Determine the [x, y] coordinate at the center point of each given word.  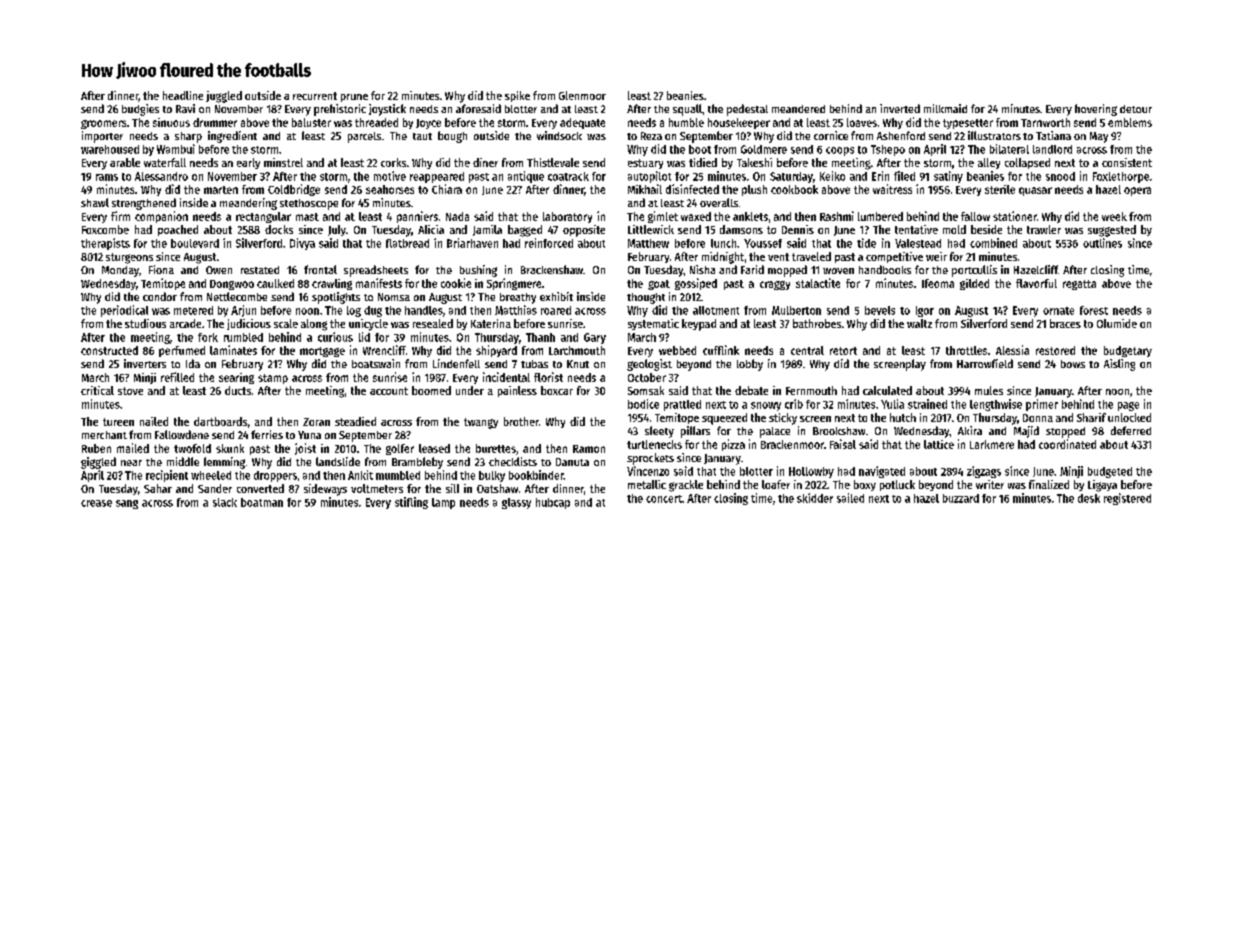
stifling [411, 503]
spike [517, 96]
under [470, 390]
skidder [815, 498]
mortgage [322, 352]
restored [1055, 350]
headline [183, 95]
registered [1127, 499]
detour [1136, 109]
